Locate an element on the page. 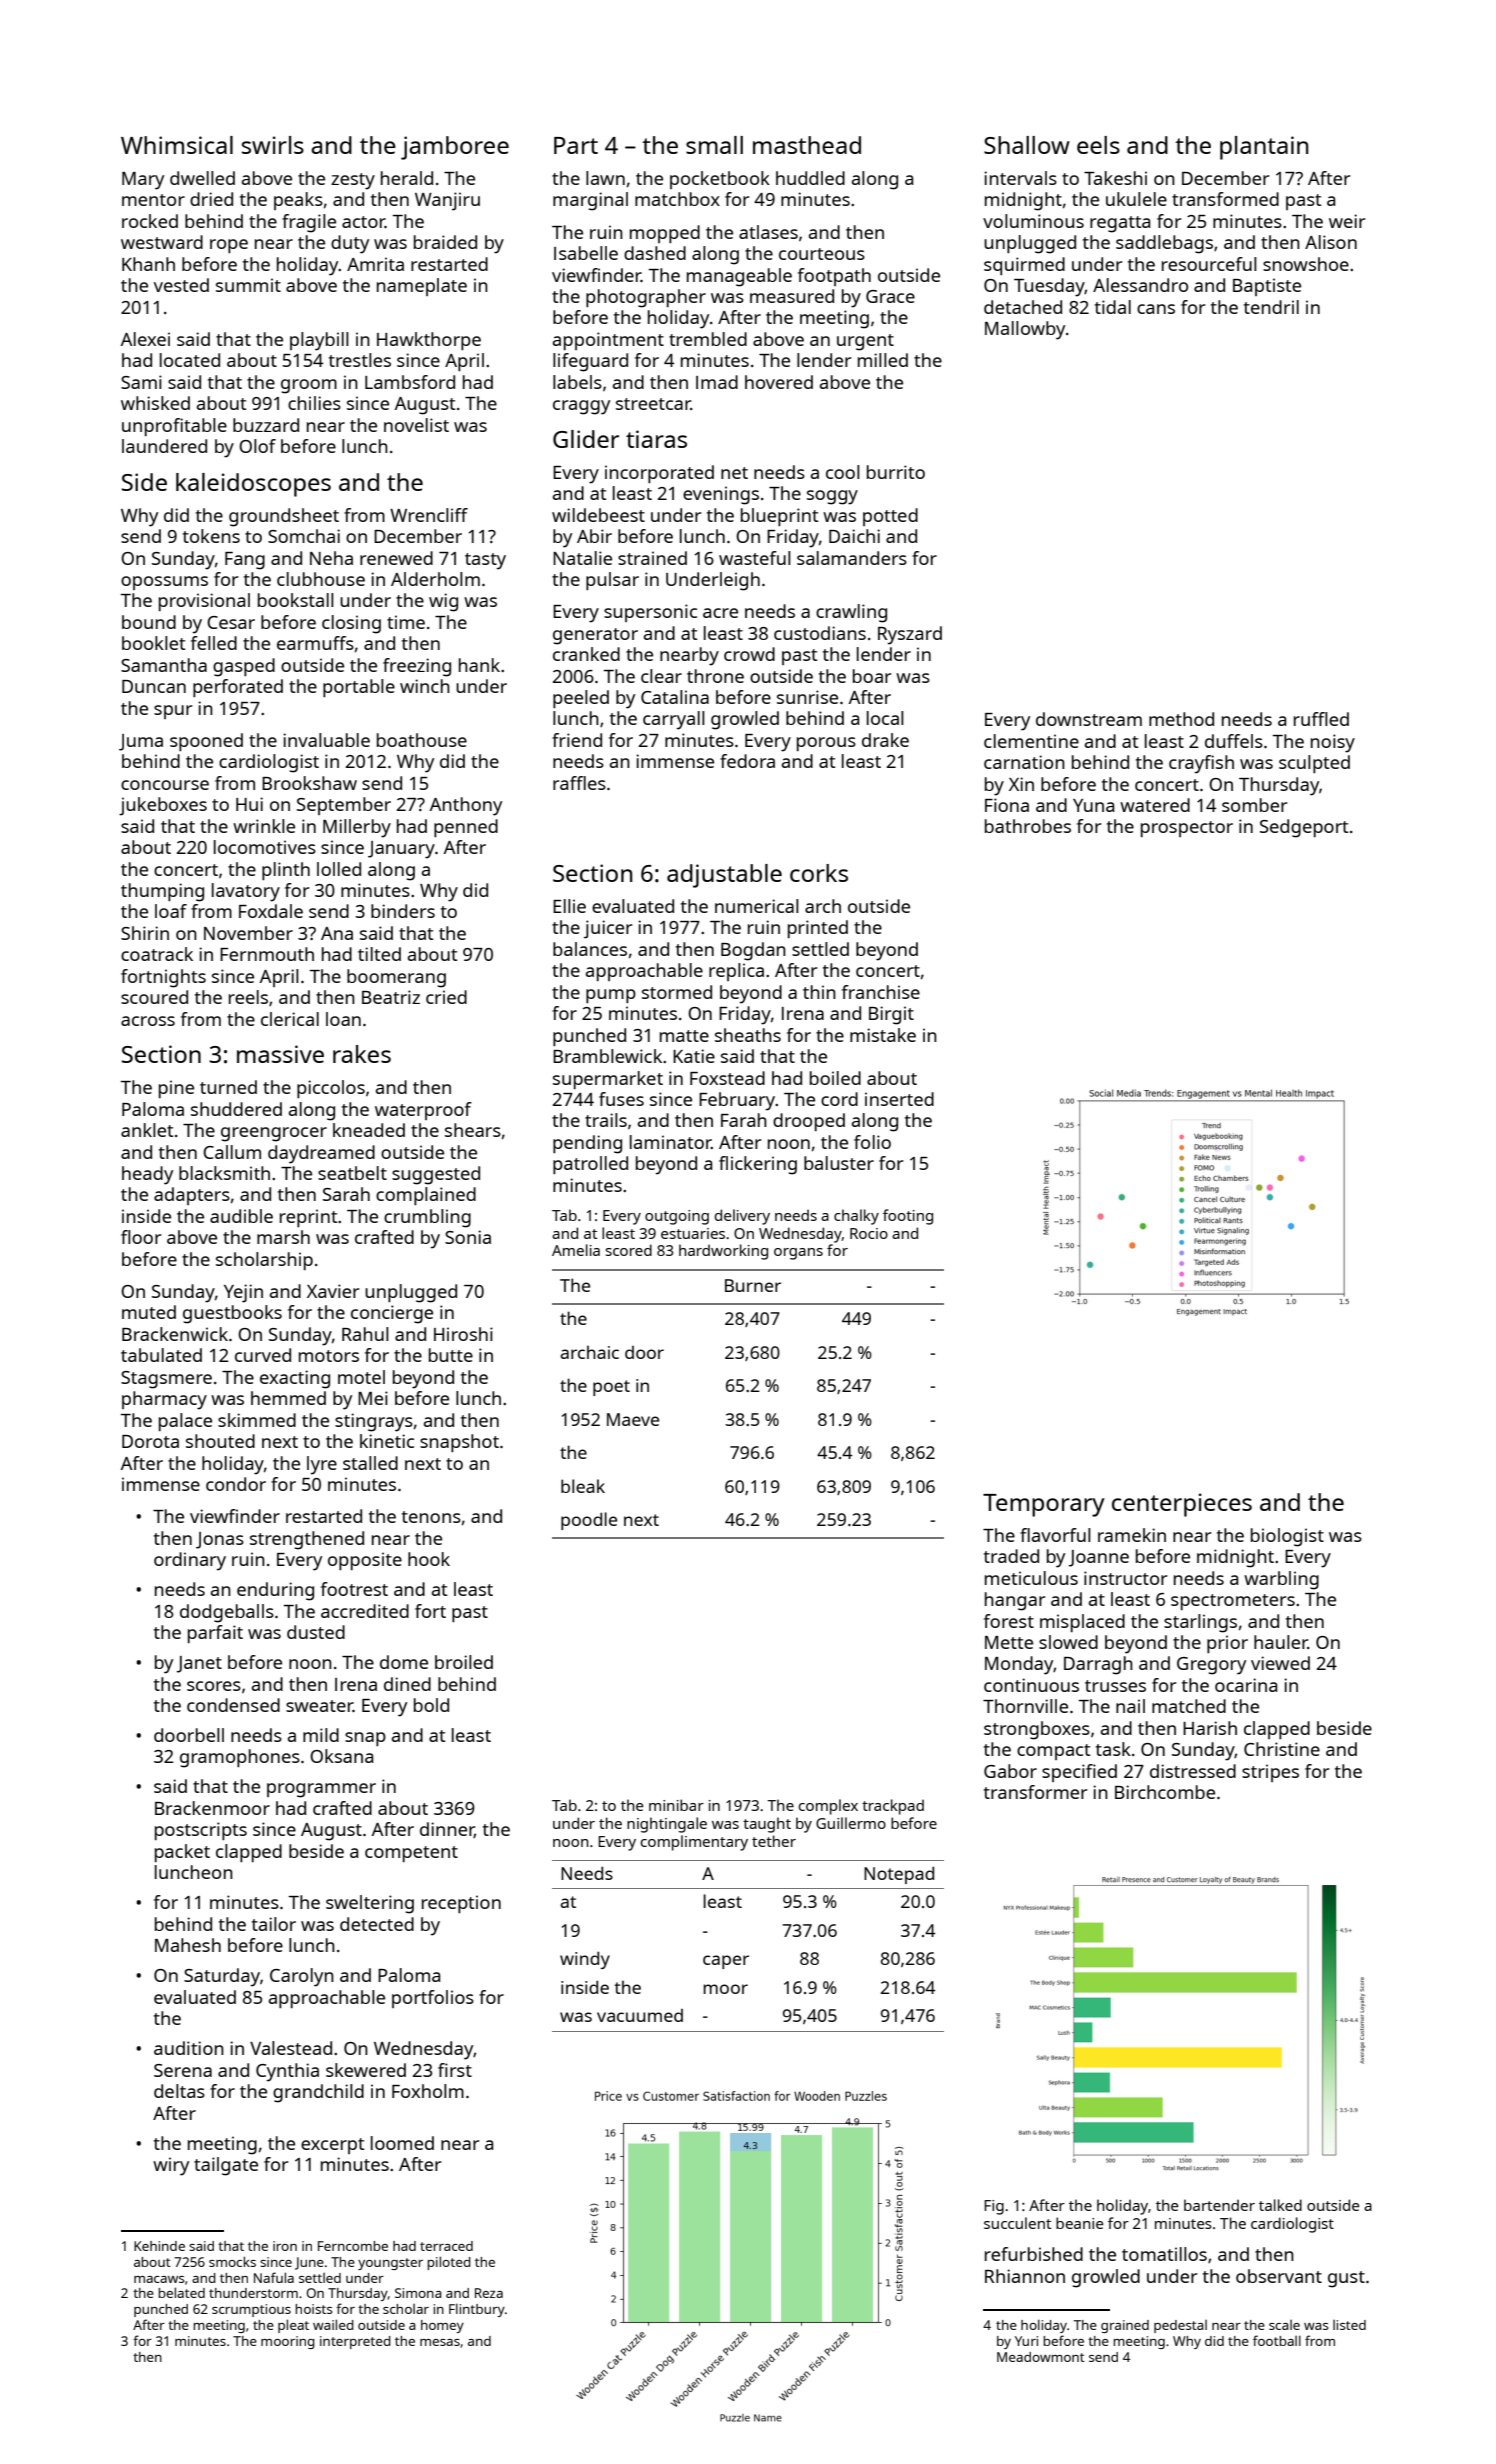  Part is located at coordinates (576, 145).
